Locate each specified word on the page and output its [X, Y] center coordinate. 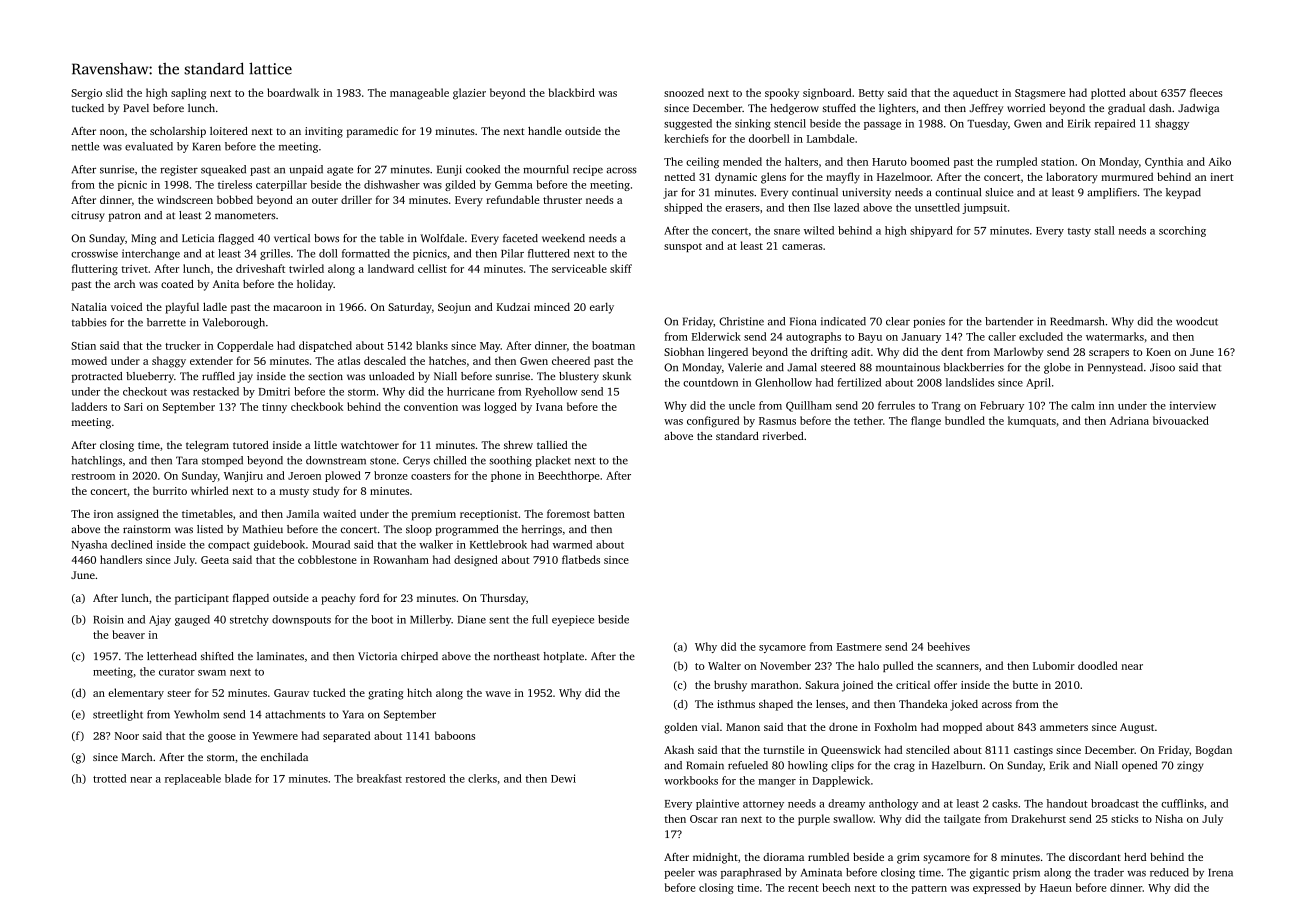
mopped [962, 728]
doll [328, 253]
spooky [782, 94]
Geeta [215, 560]
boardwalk [293, 92]
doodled [1098, 665]
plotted [1108, 93]
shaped [776, 705]
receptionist [489, 515]
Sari [133, 407]
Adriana [1129, 420]
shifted [217, 656]
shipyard [931, 231]
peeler [679, 873]
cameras [802, 247]
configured [713, 421]
